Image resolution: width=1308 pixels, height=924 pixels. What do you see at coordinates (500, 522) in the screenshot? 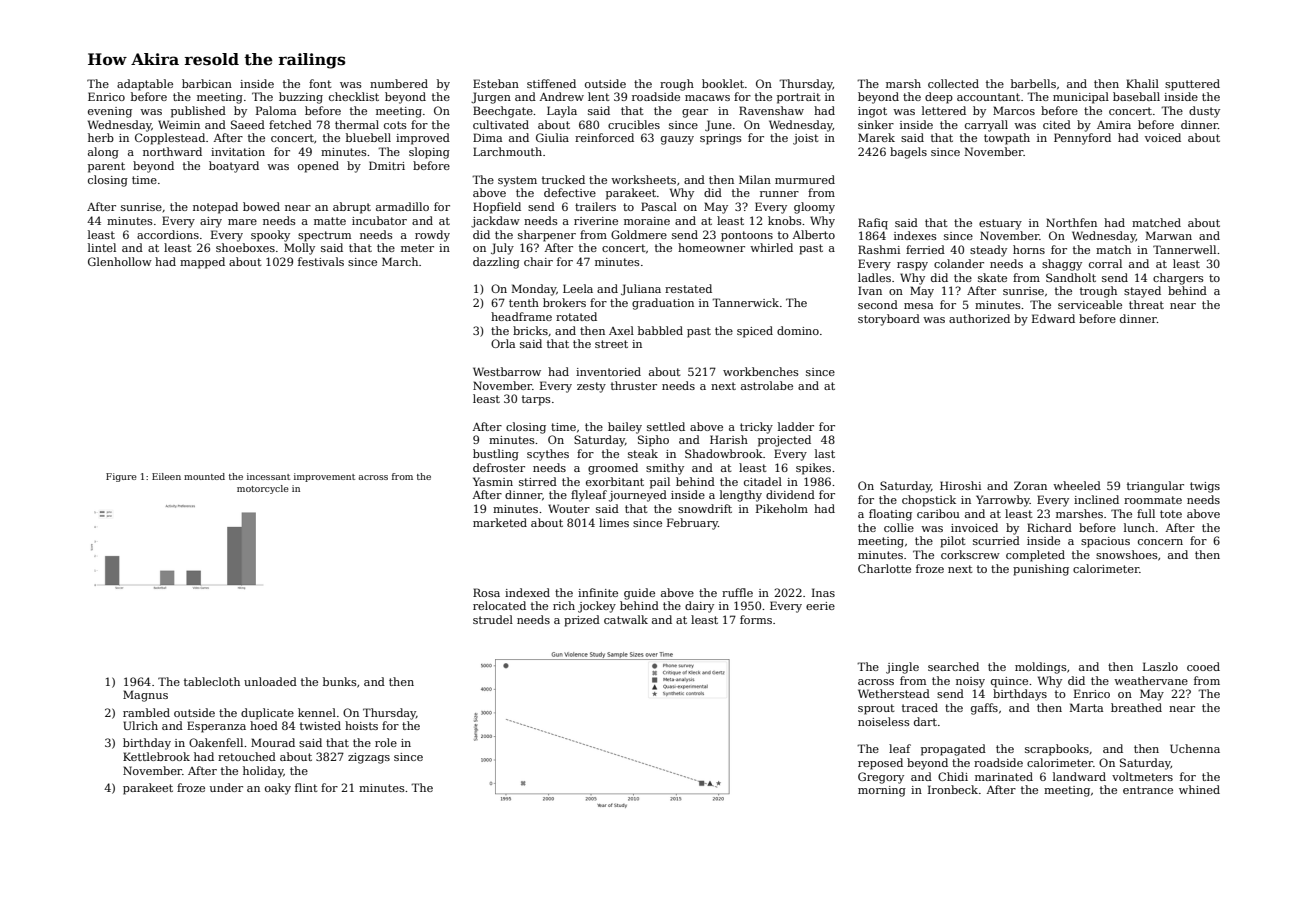
I see `marketed` at bounding box center [500, 522].
